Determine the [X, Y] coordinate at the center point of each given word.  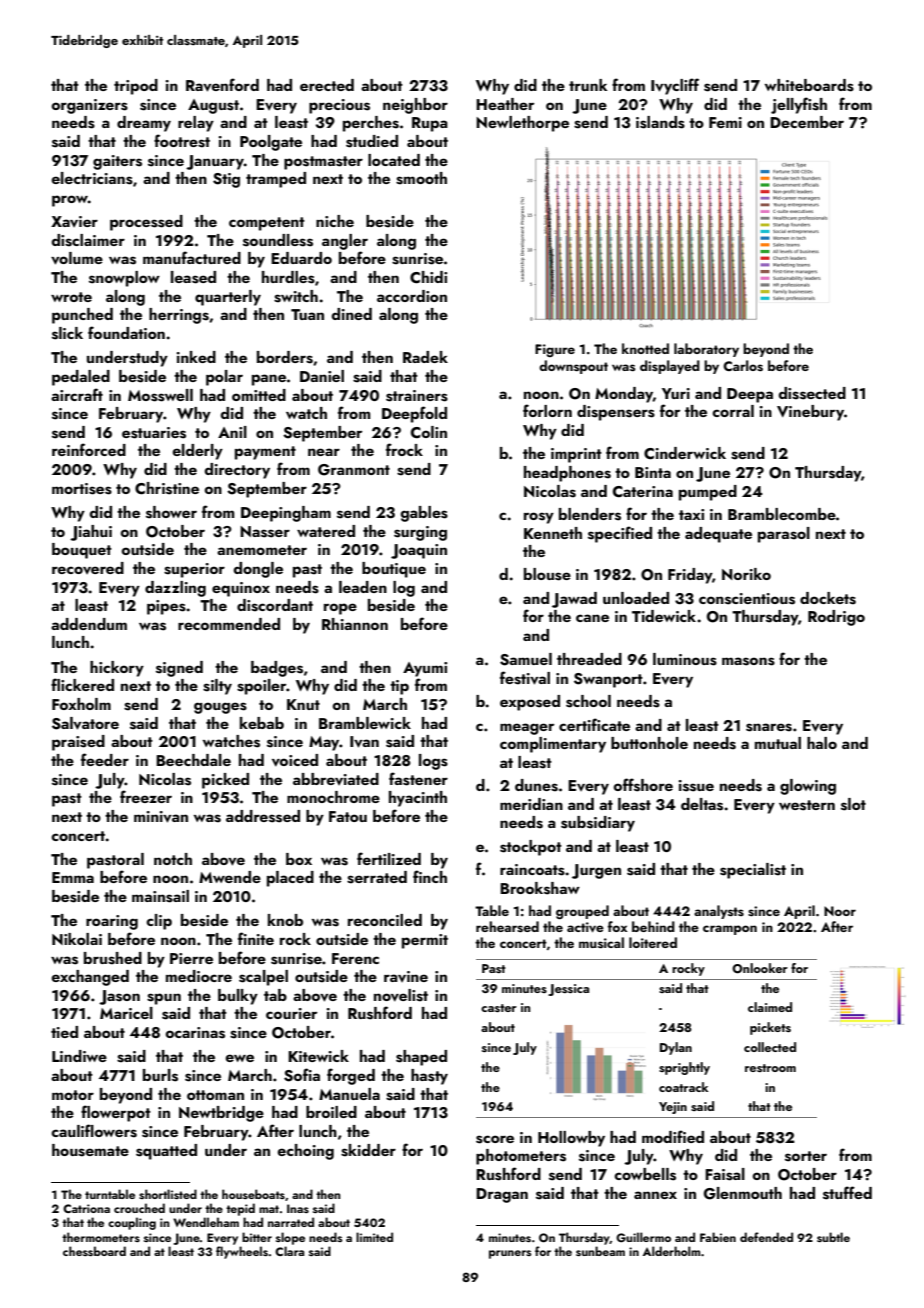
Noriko [746, 574]
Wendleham [206, 1222]
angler [345, 242]
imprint [576, 455]
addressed [263, 816]
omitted [259, 395]
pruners [510, 1254]
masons [748, 661]
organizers [89, 106]
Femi [725, 122]
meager [527, 729]
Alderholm [671, 1251]
